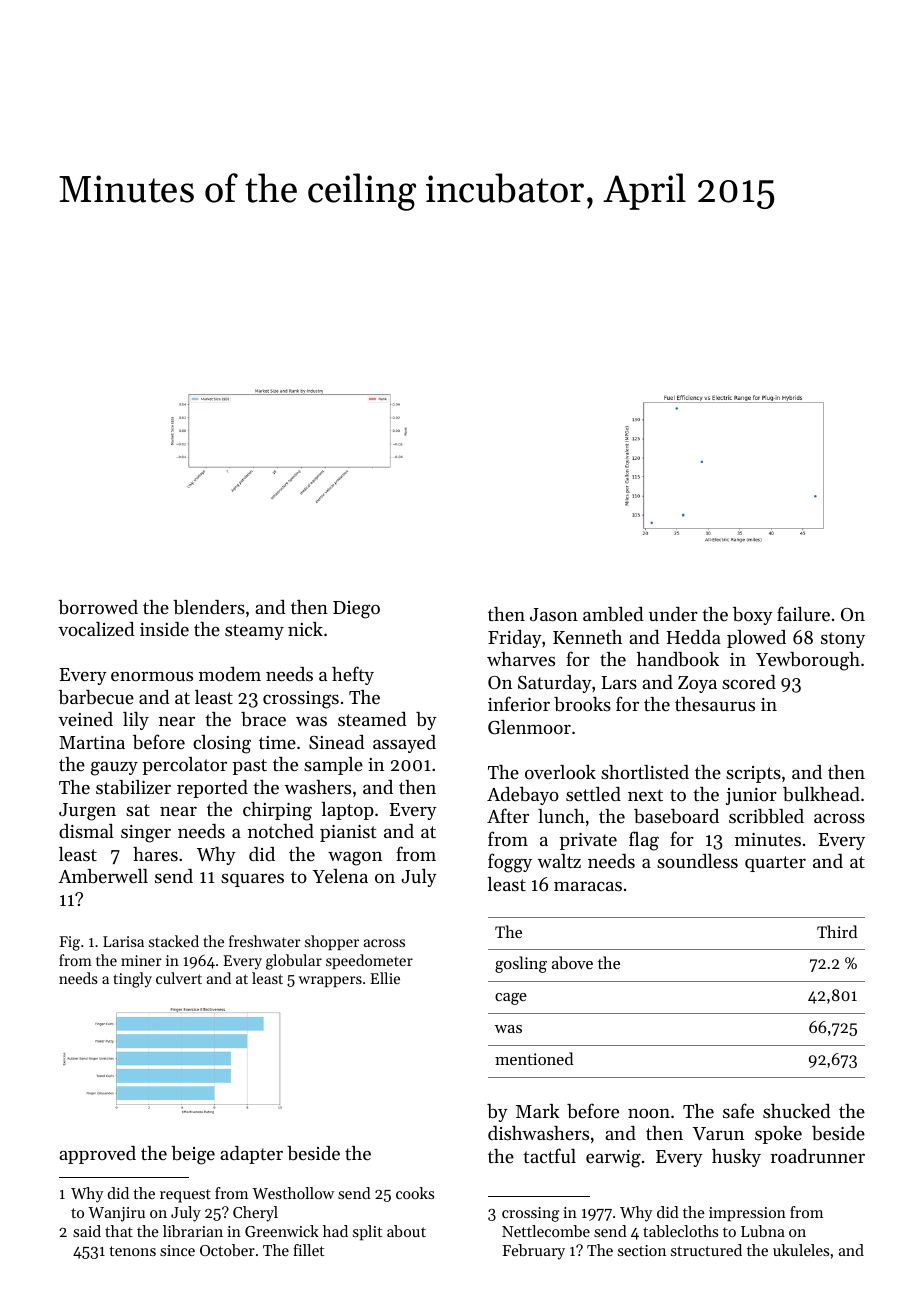 Image resolution: width=924 pixels, height=1311 pixels. Describe the element at coordinates (98, 607) in the screenshot. I see `borrowed` at that location.
